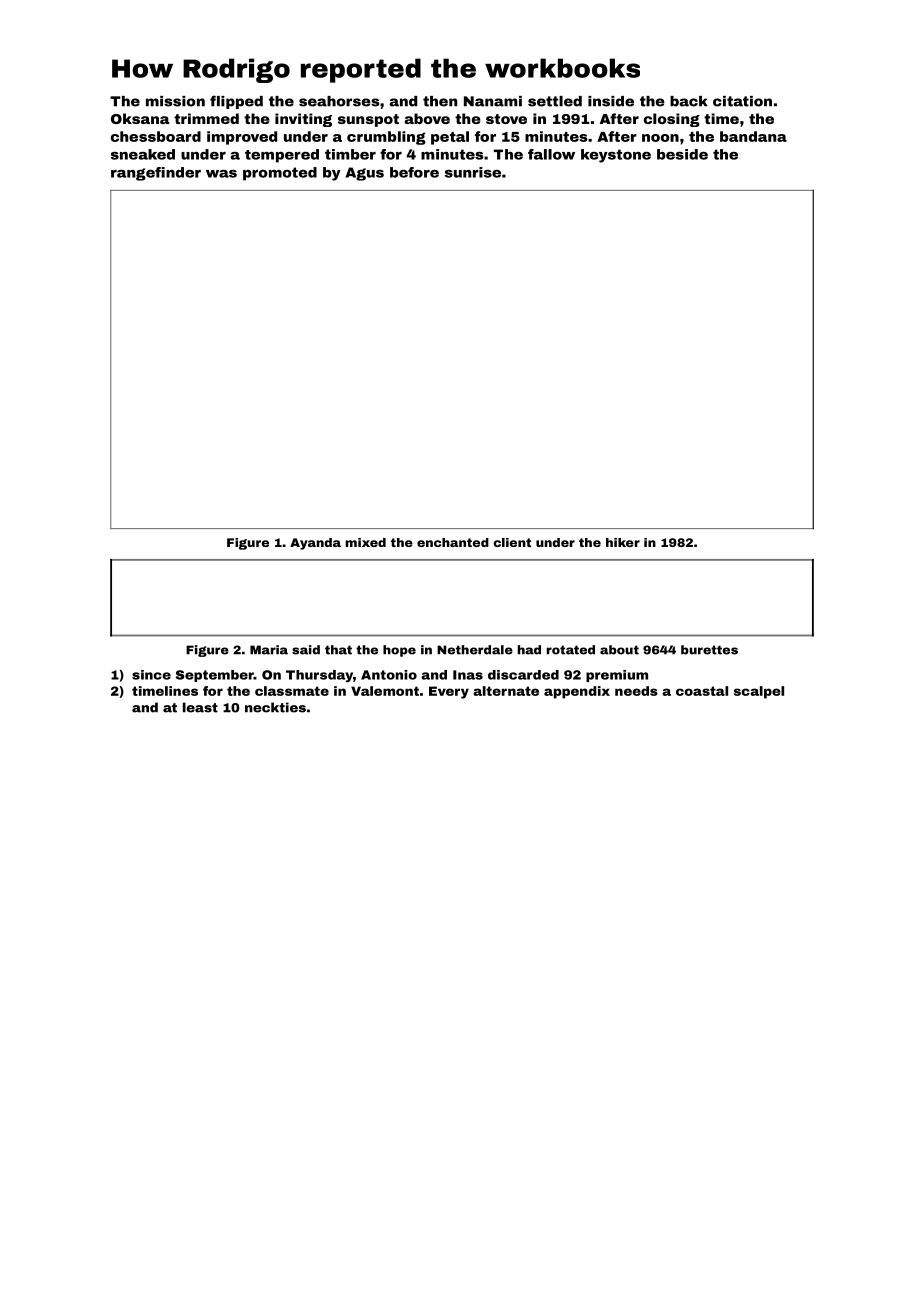 The height and width of the image is (1314, 924). What do you see at coordinates (200, 707) in the image?
I see `least` at bounding box center [200, 707].
